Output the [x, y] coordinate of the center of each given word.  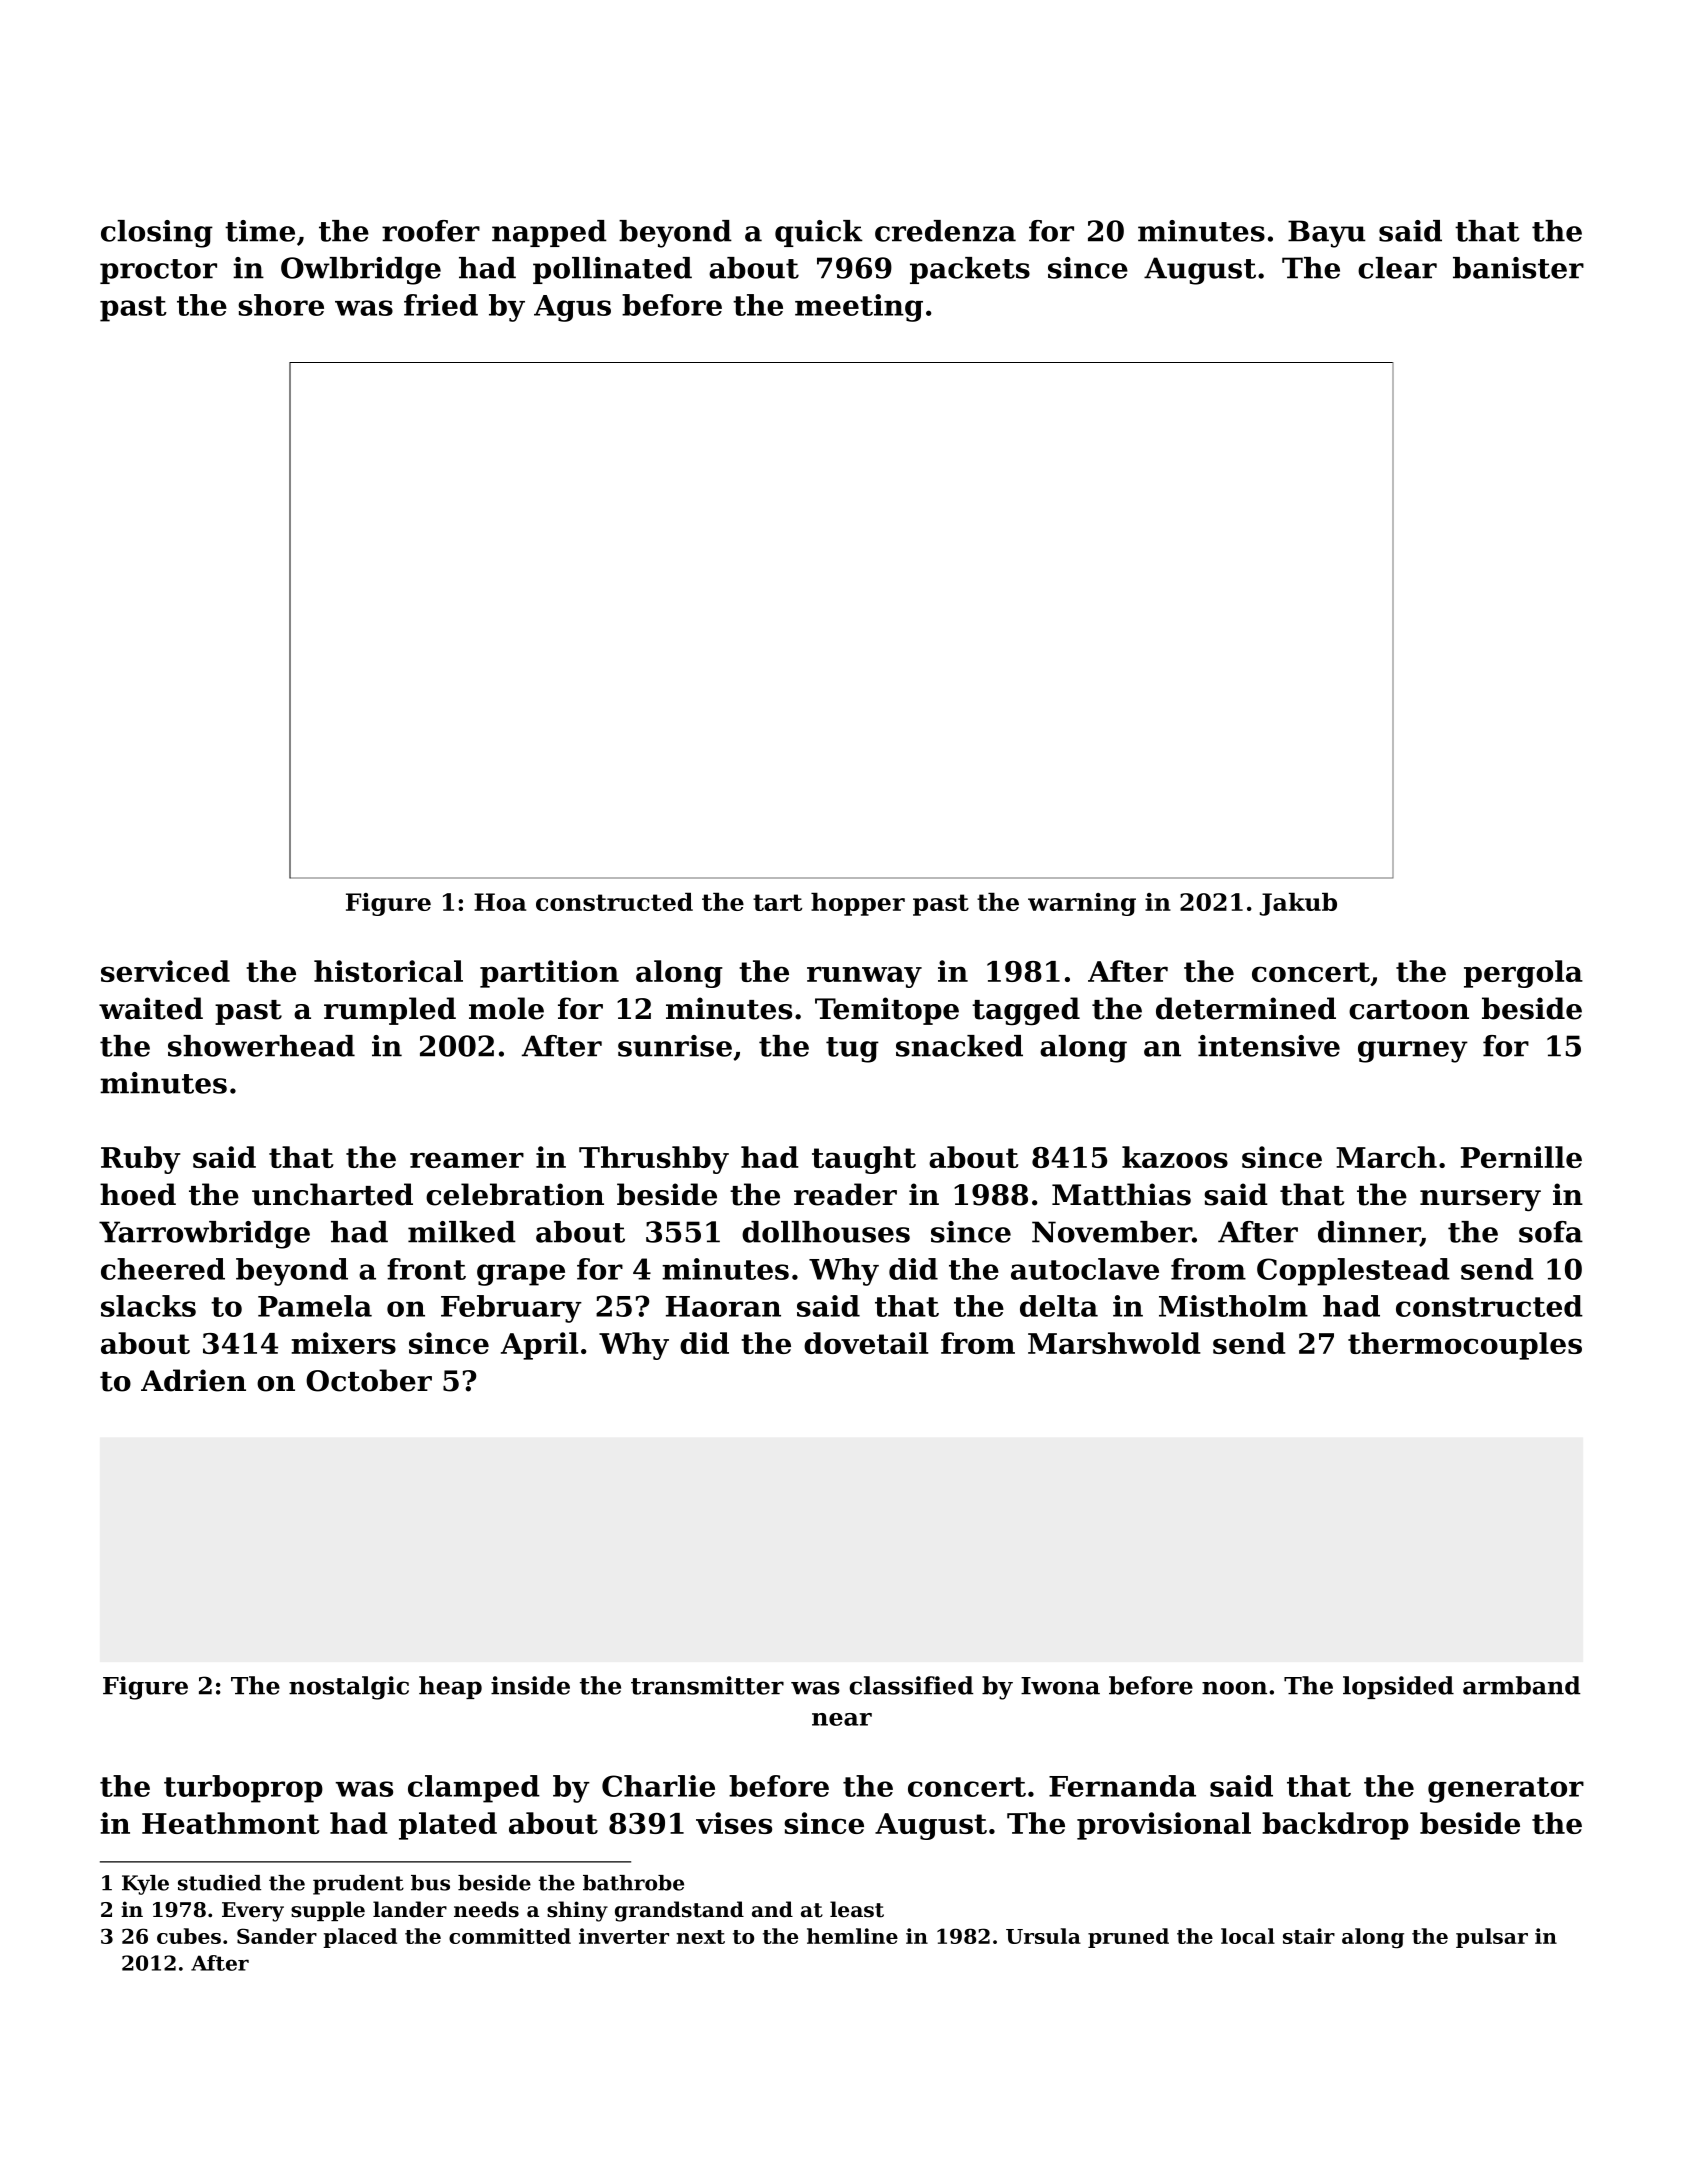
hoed [138, 1194]
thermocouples [1465, 1346]
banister [1518, 268]
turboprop [243, 1789]
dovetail [866, 1343]
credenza [945, 231]
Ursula [1043, 1936]
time [260, 231]
